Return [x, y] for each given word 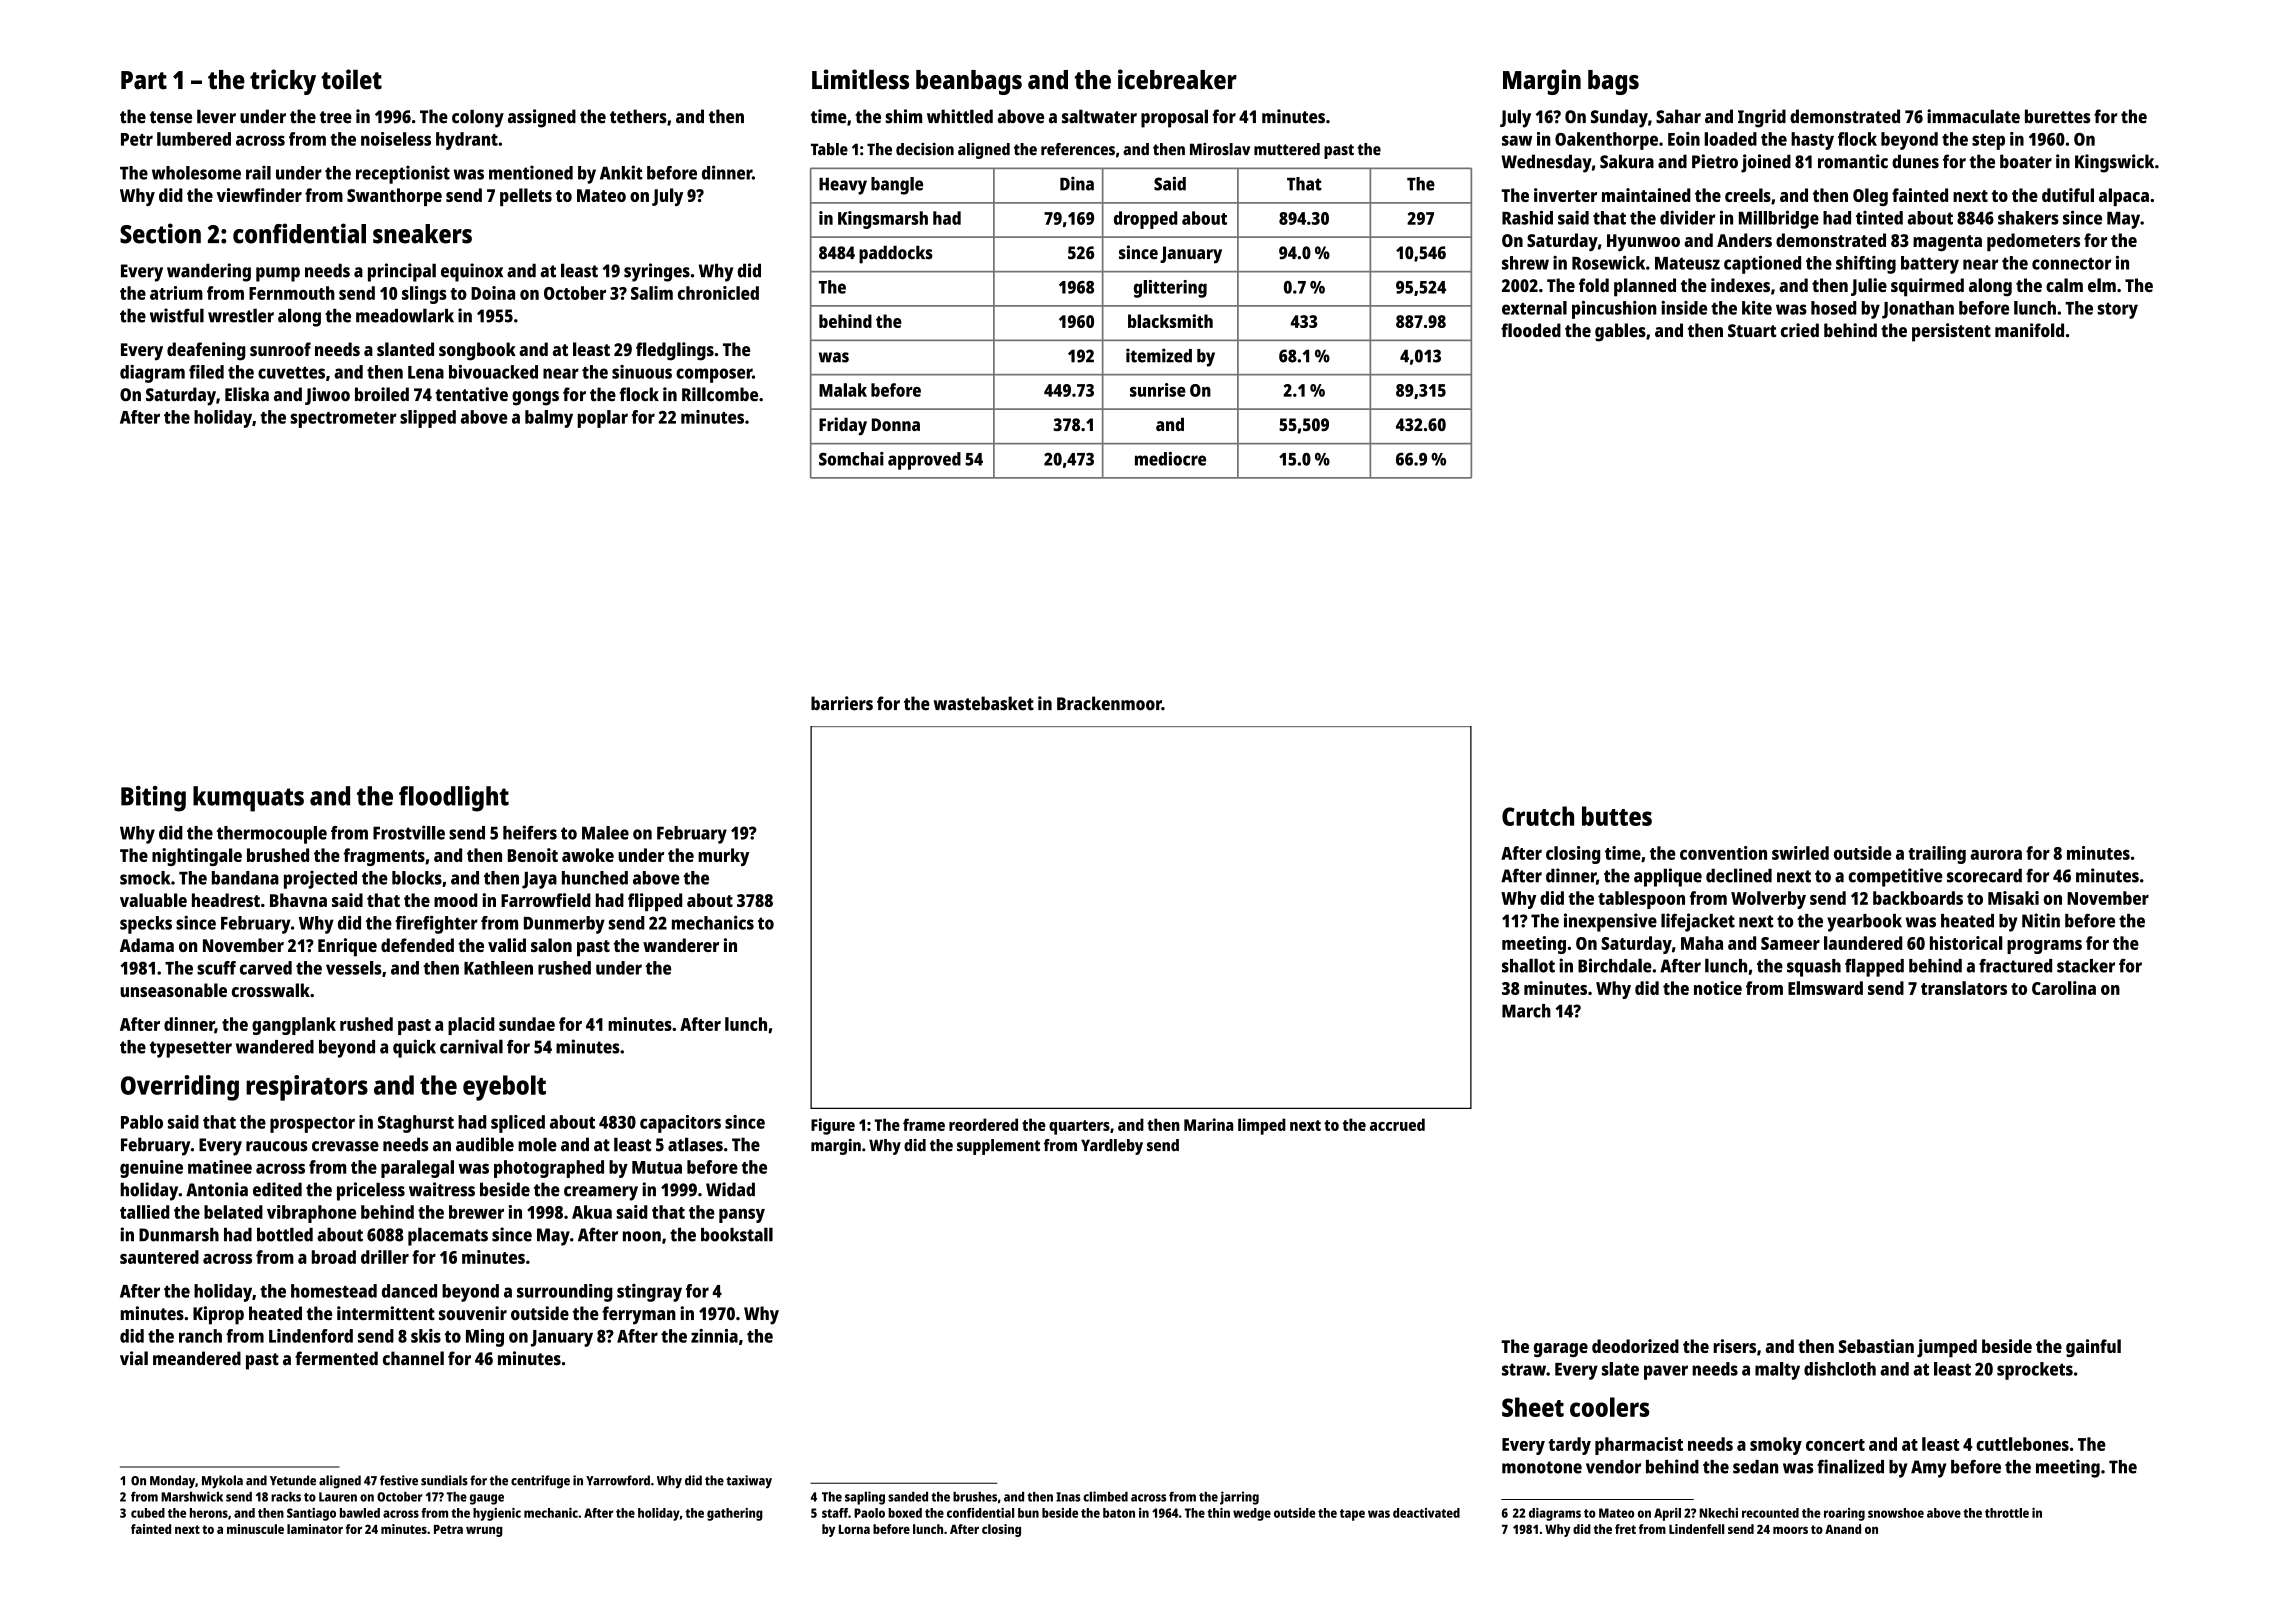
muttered [1287, 149]
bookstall [737, 1234]
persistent [1951, 332]
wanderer [681, 945]
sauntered [159, 1257]
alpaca [2124, 197]
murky [723, 857]
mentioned [531, 172]
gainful [2093, 1348]
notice [1718, 988]
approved [924, 461]
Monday [172, 1482]
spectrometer [343, 420]
